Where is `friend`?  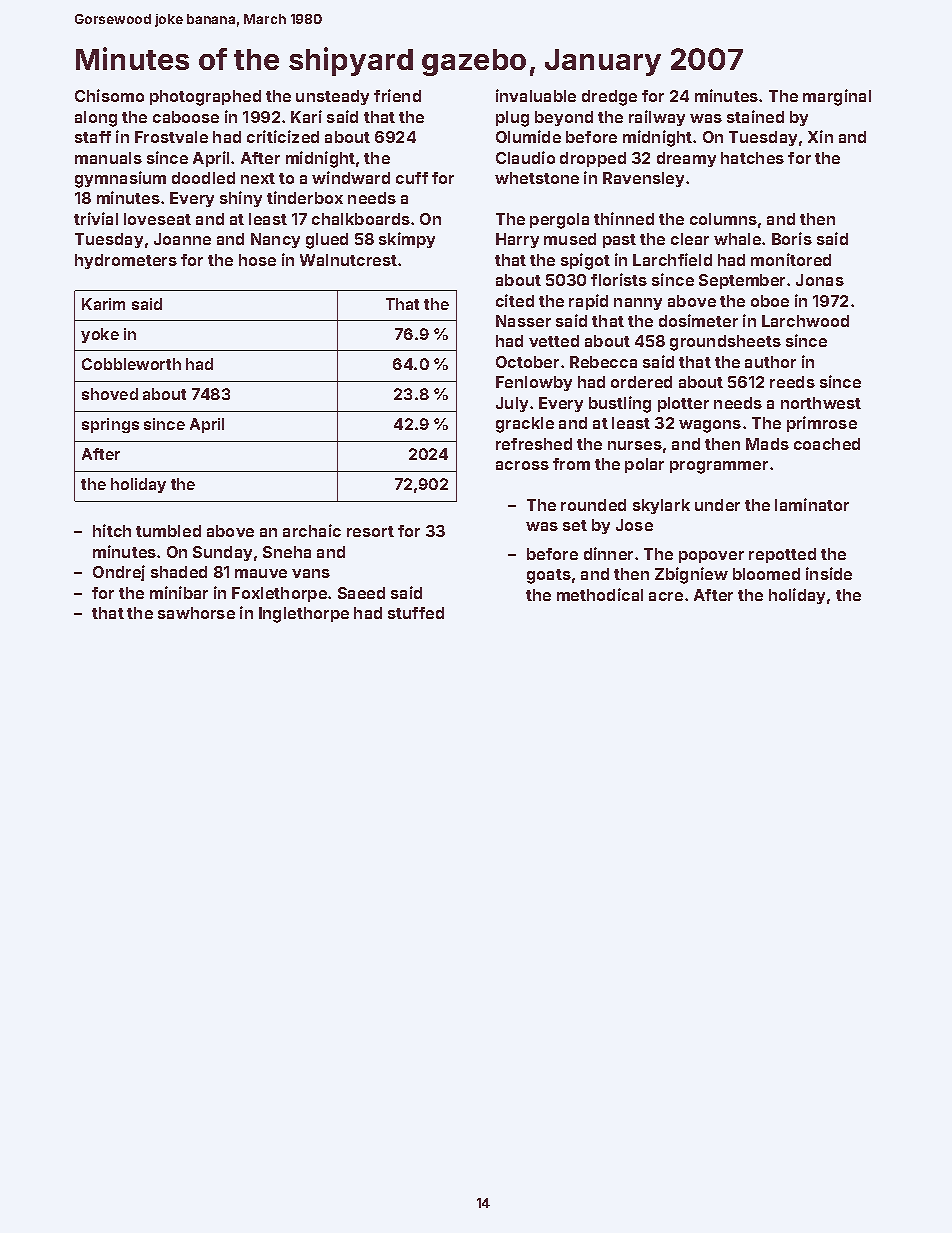 friend is located at coordinates (397, 95).
